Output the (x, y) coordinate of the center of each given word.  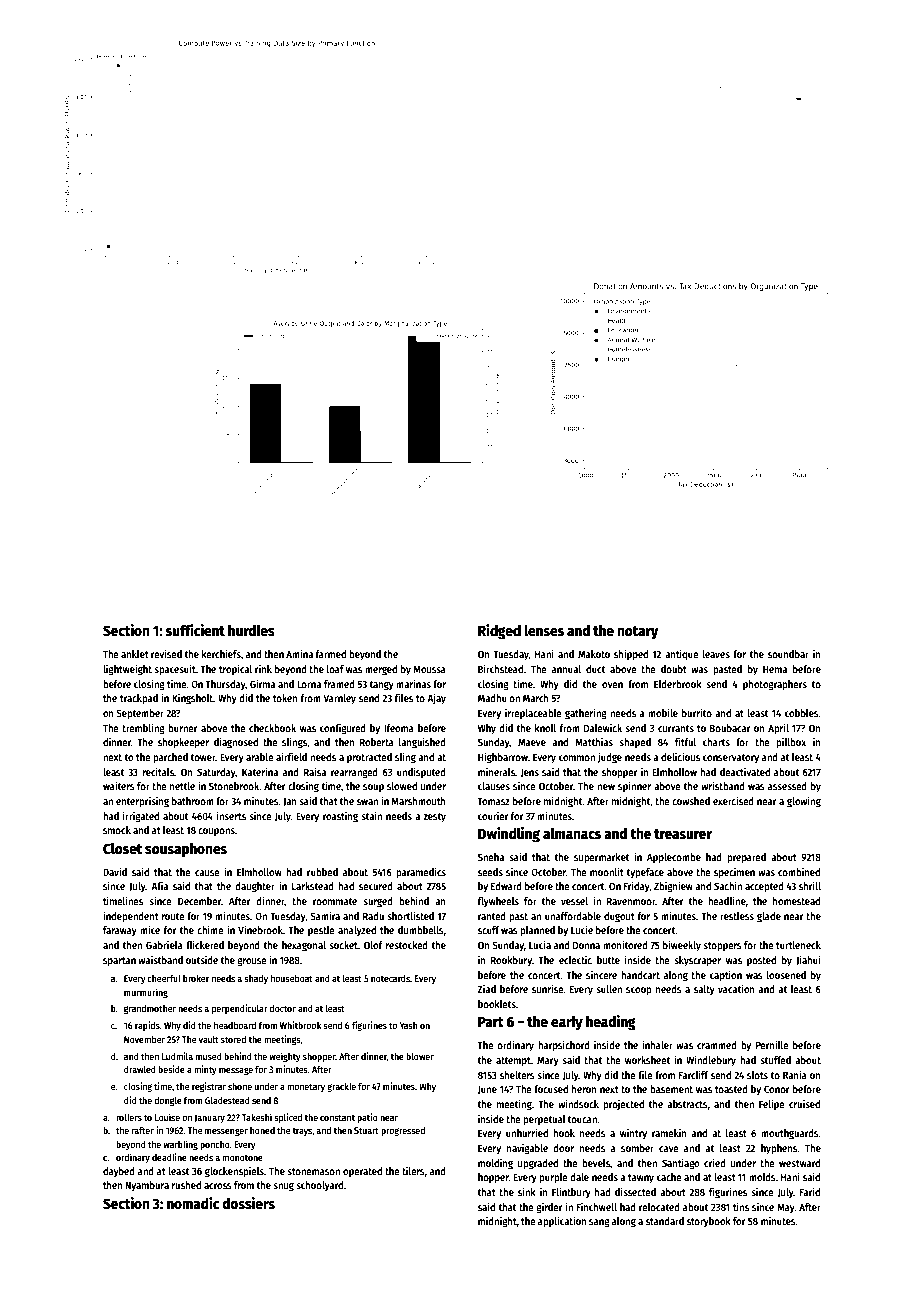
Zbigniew (673, 887)
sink (527, 1191)
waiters (119, 785)
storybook (709, 1222)
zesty (434, 817)
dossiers (248, 1203)
